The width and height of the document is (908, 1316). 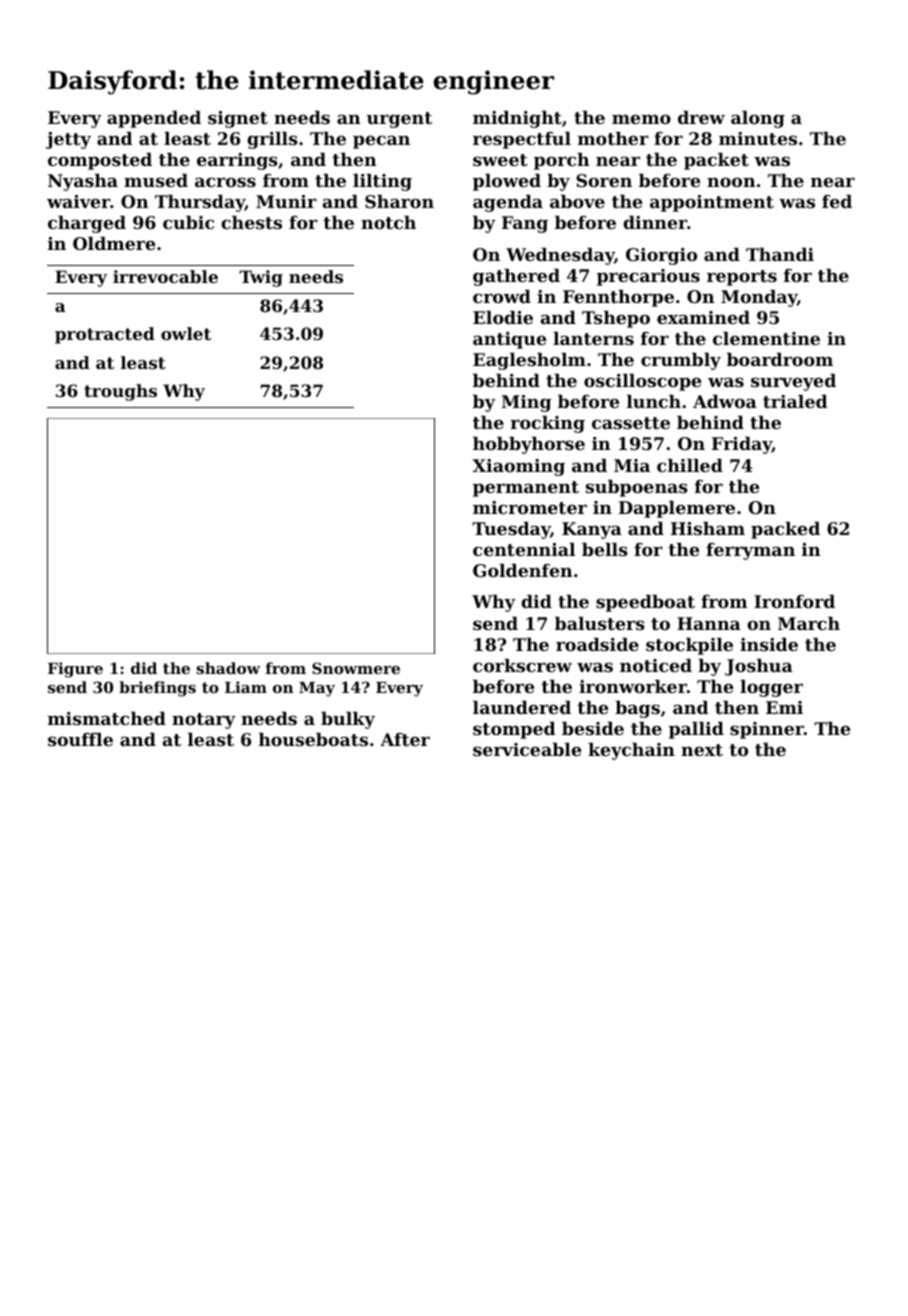 What do you see at coordinates (313, 739) in the document?
I see `houseboats` at bounding box center [313, 739].
